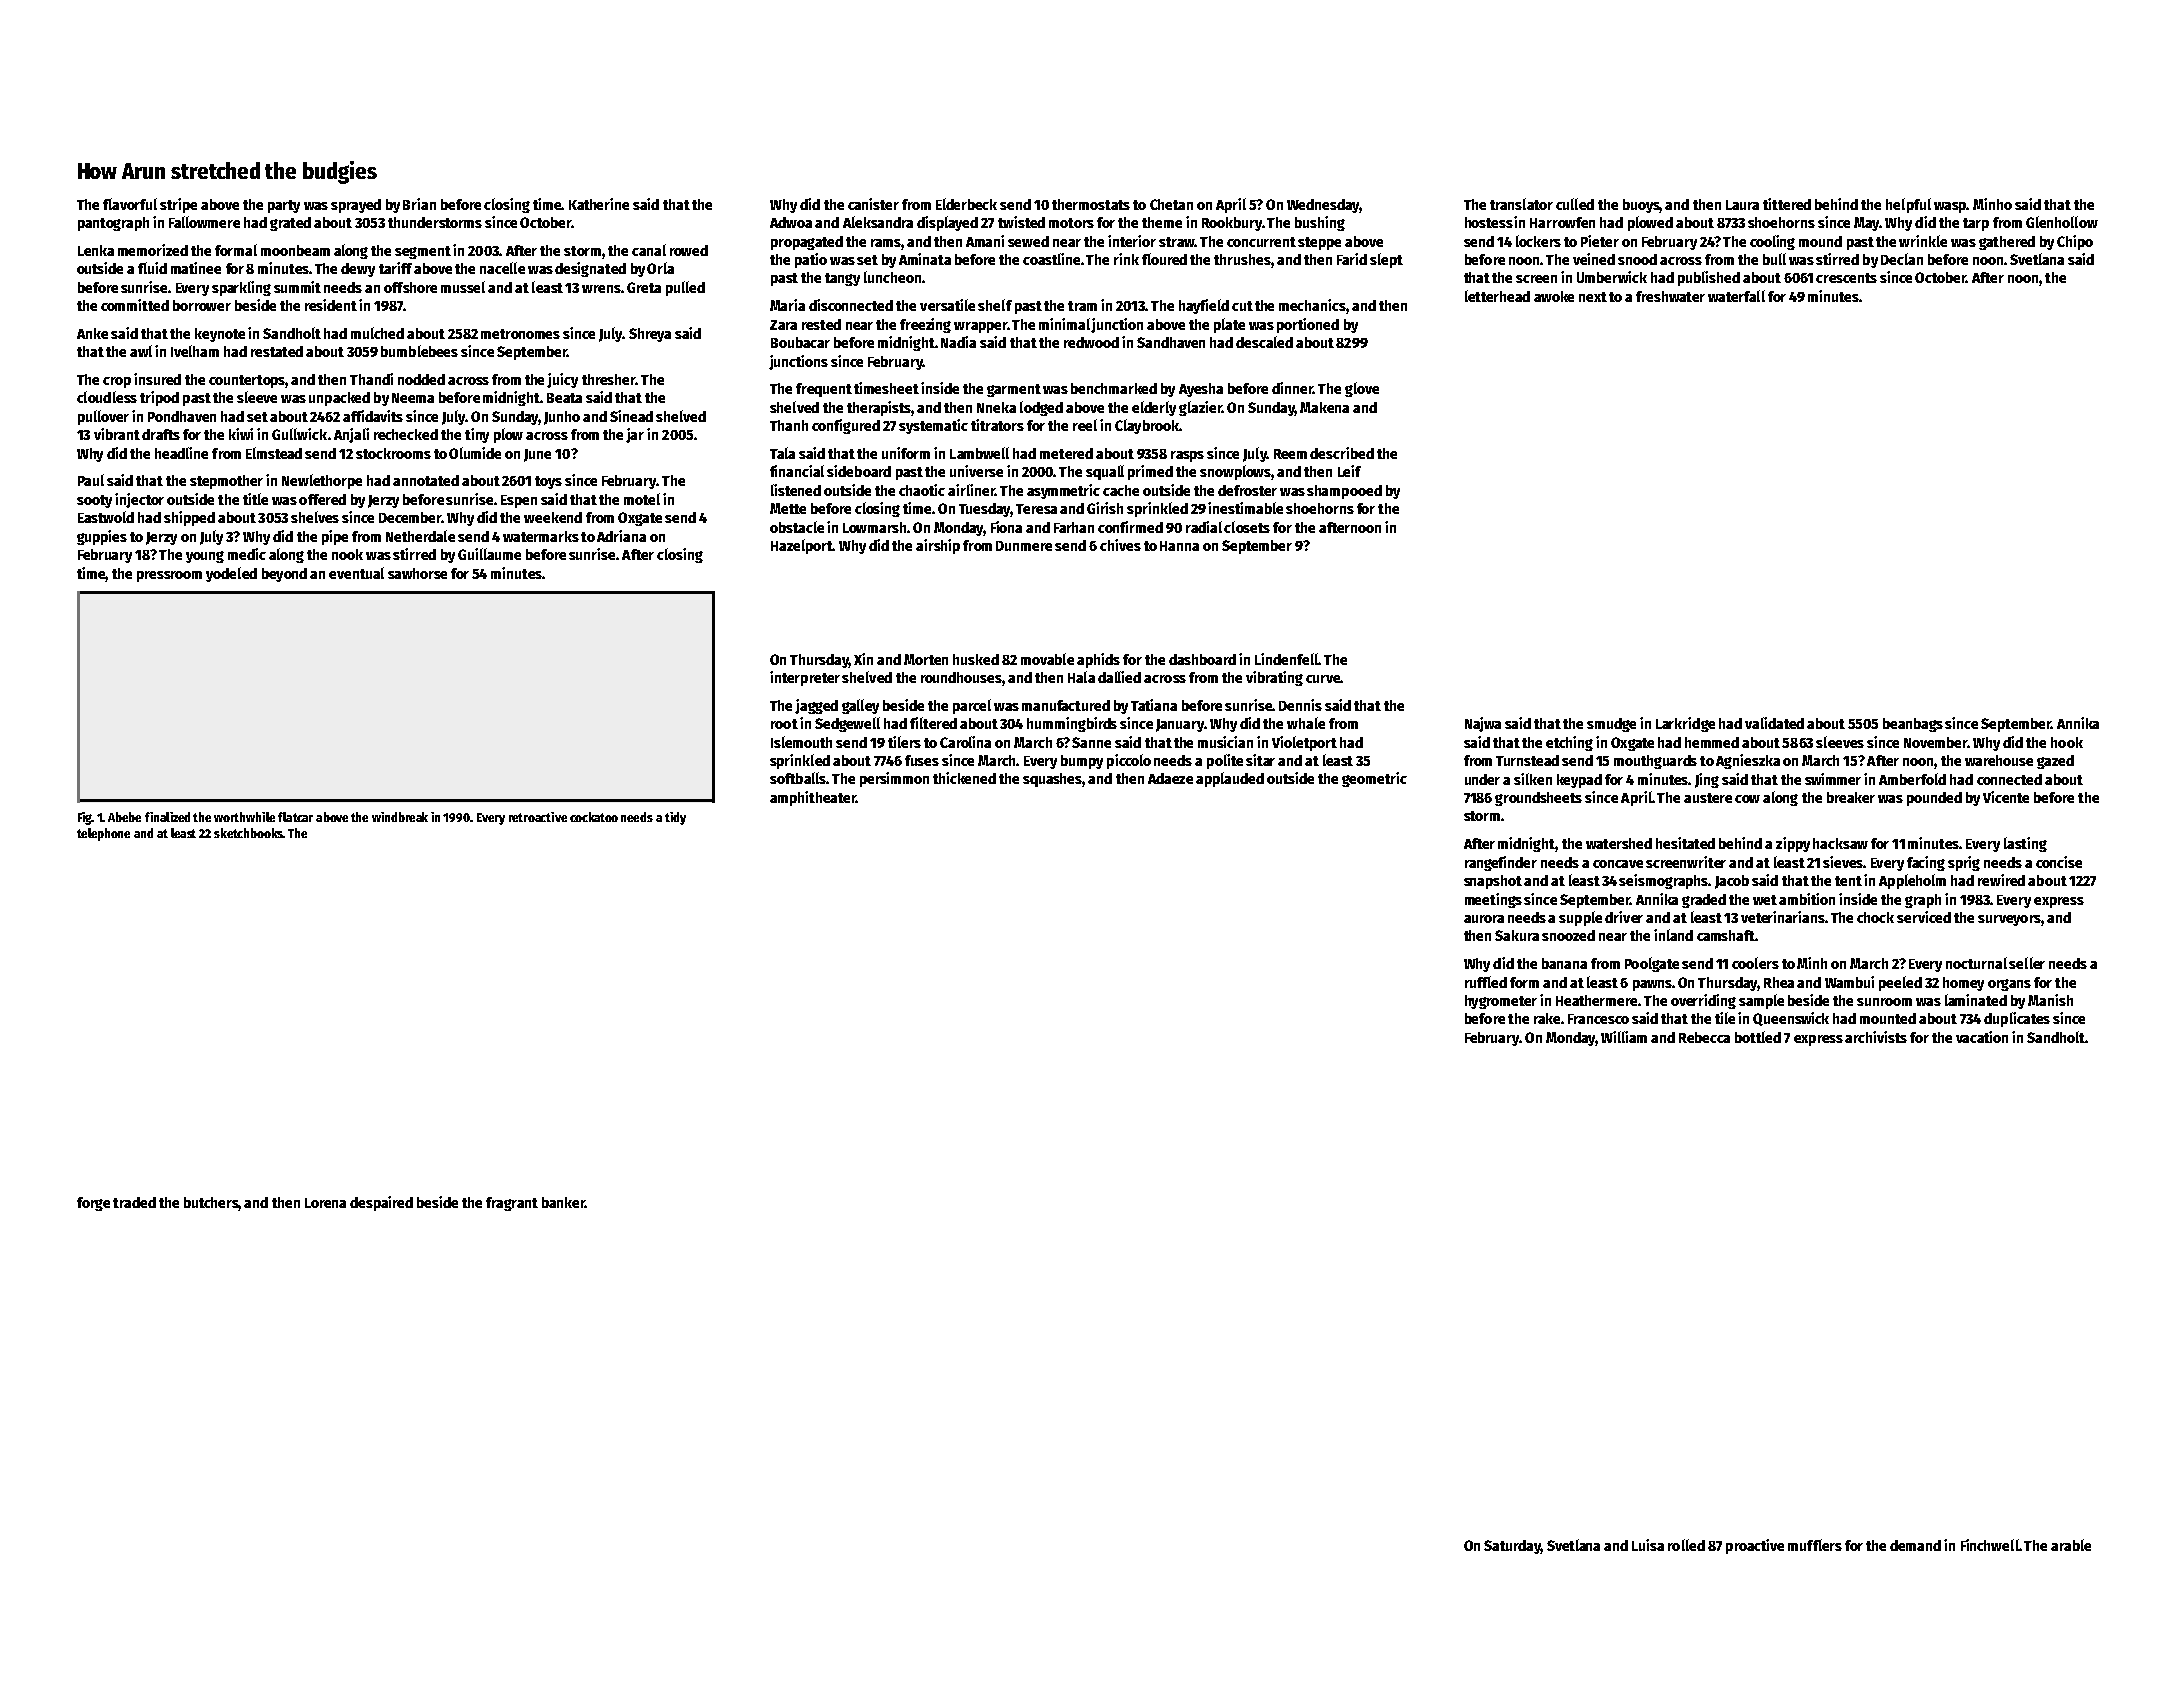 This screenshot has height=1683, width=2178. Describe the element at coordinates (1815, 1545) in the screenshot. I see `mufflers` at that location.
